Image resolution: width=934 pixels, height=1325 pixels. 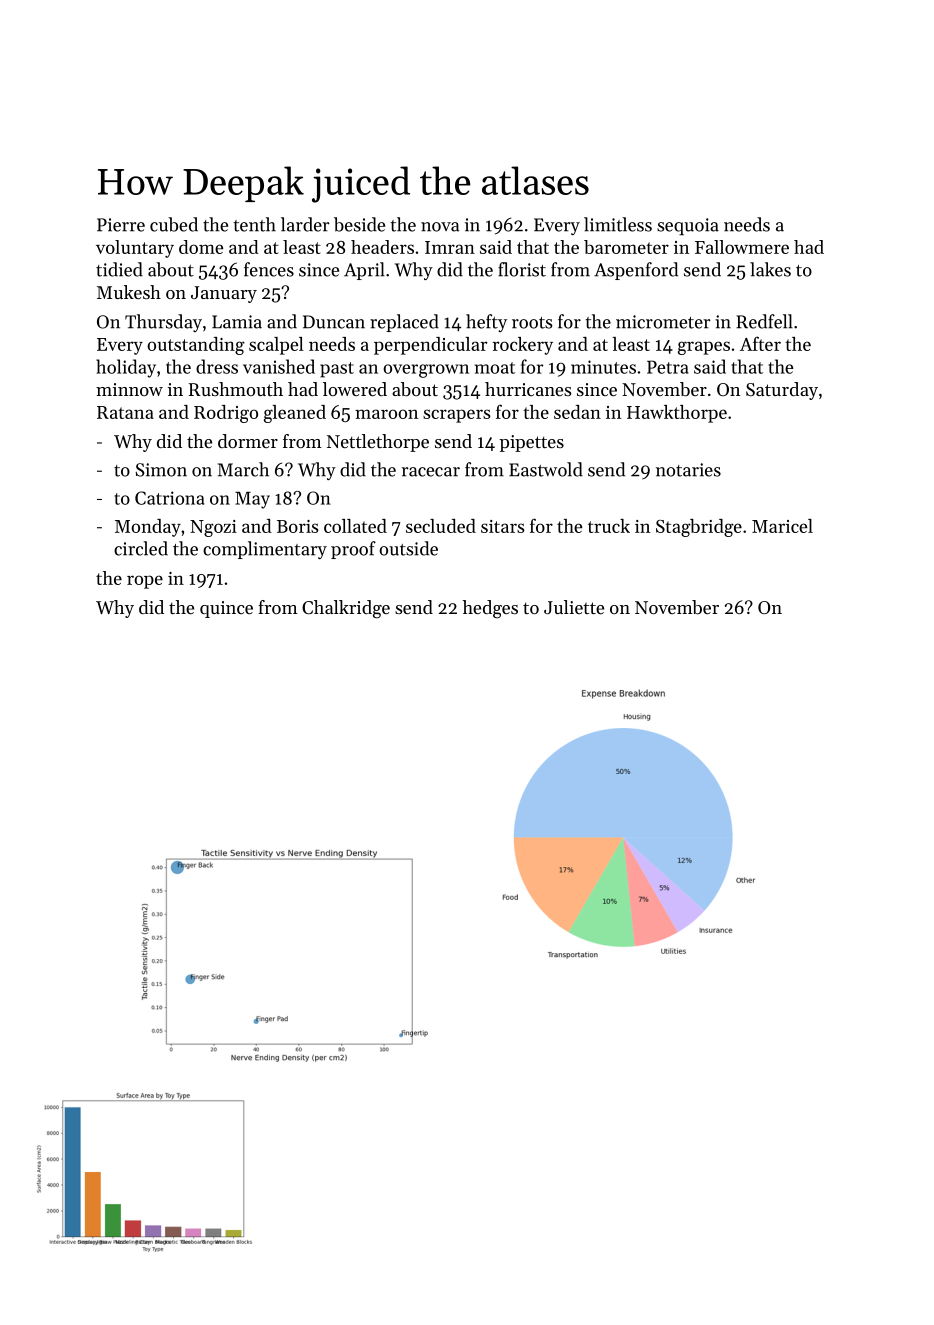 What do you see at coordinates (129, 389) in the screenshot?
I see `minnow` at bounding box center [129, 389].
